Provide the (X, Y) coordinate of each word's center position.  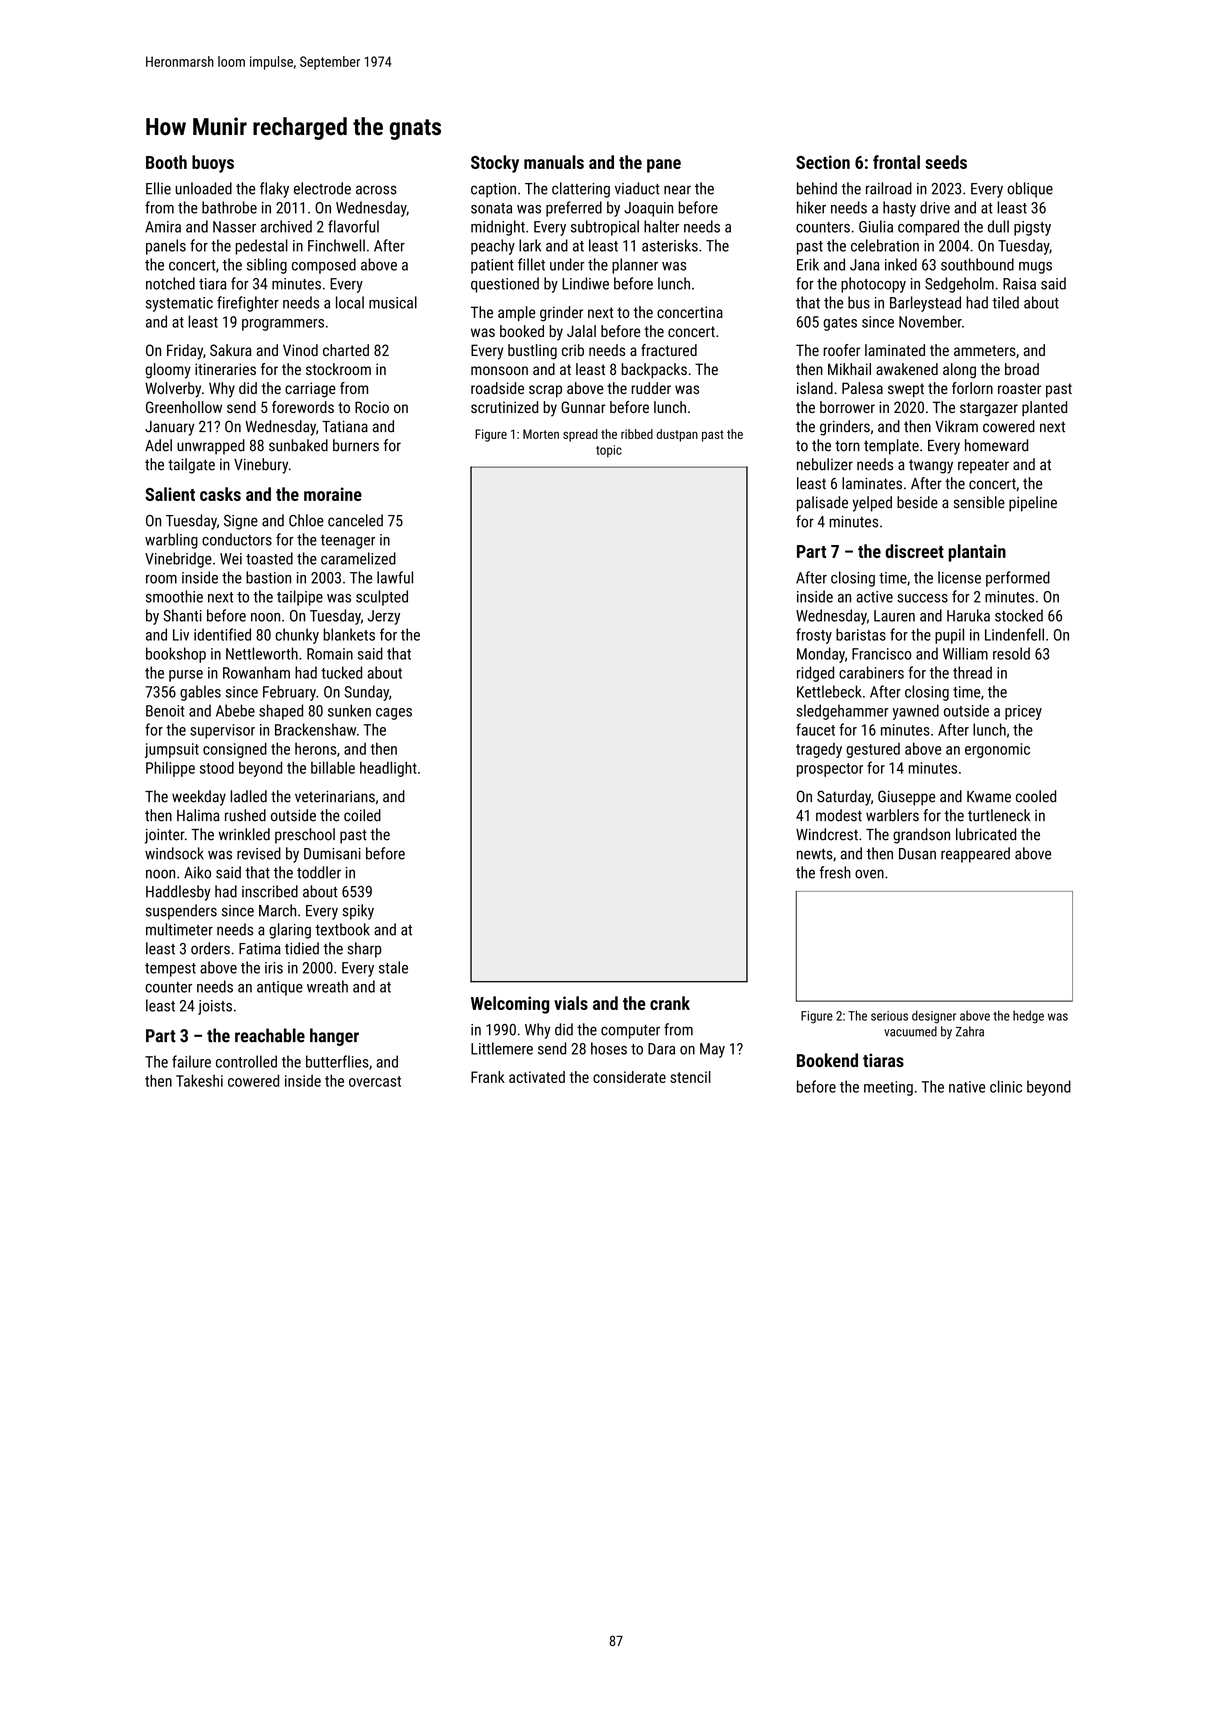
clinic (1006, 1086)
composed (324, 266)
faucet (815, 729)
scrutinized (504, 407)
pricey (1023, 712)
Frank (488, 1077)
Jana (865, 265)
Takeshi (199, 1080)
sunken (349, 710)
